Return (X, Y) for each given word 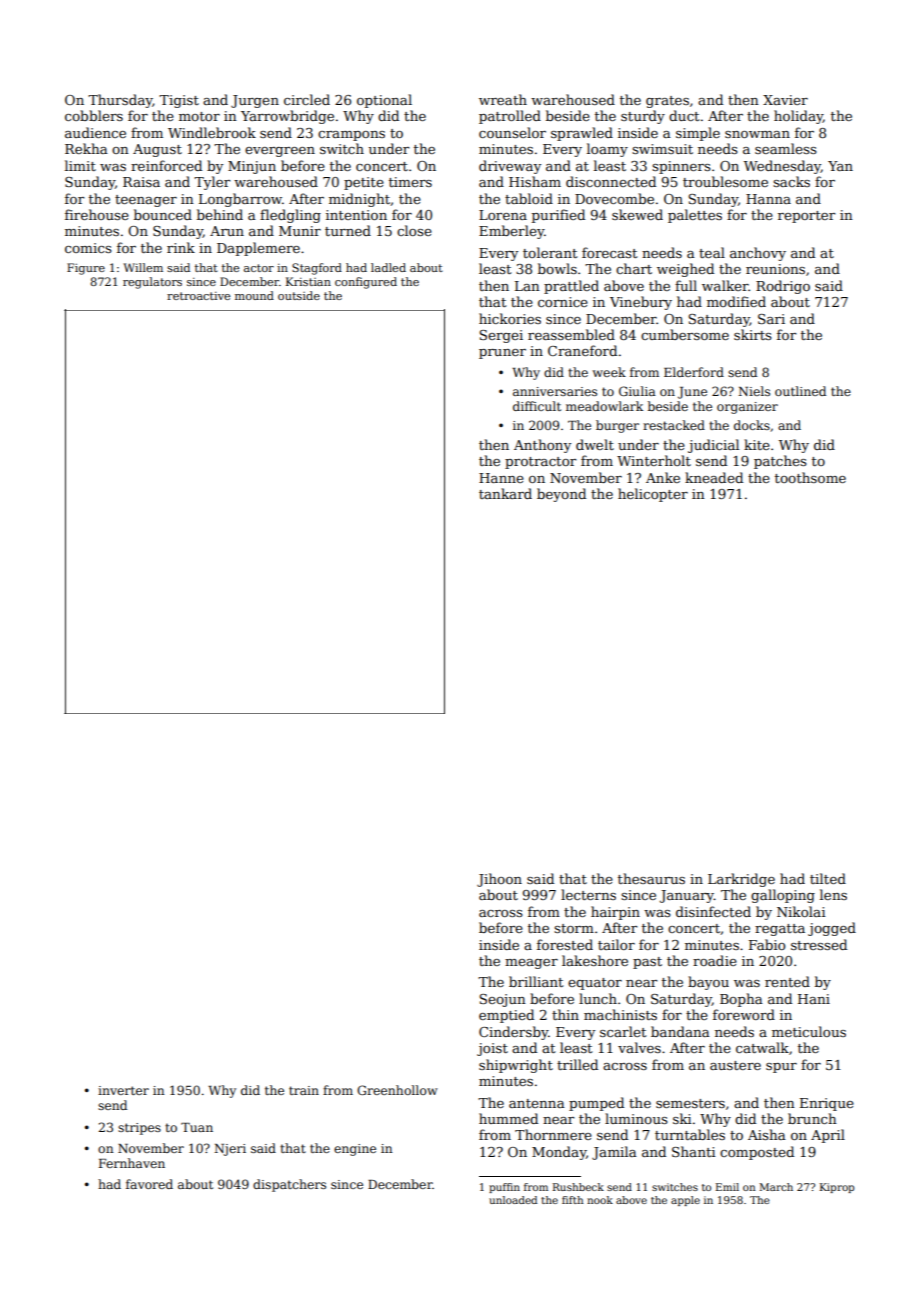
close (414, 230)
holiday (798, 117)
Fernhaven (132, 1163)
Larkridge (741, 880)
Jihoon (499, 880)
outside (299, 295)
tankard (505, 493)
